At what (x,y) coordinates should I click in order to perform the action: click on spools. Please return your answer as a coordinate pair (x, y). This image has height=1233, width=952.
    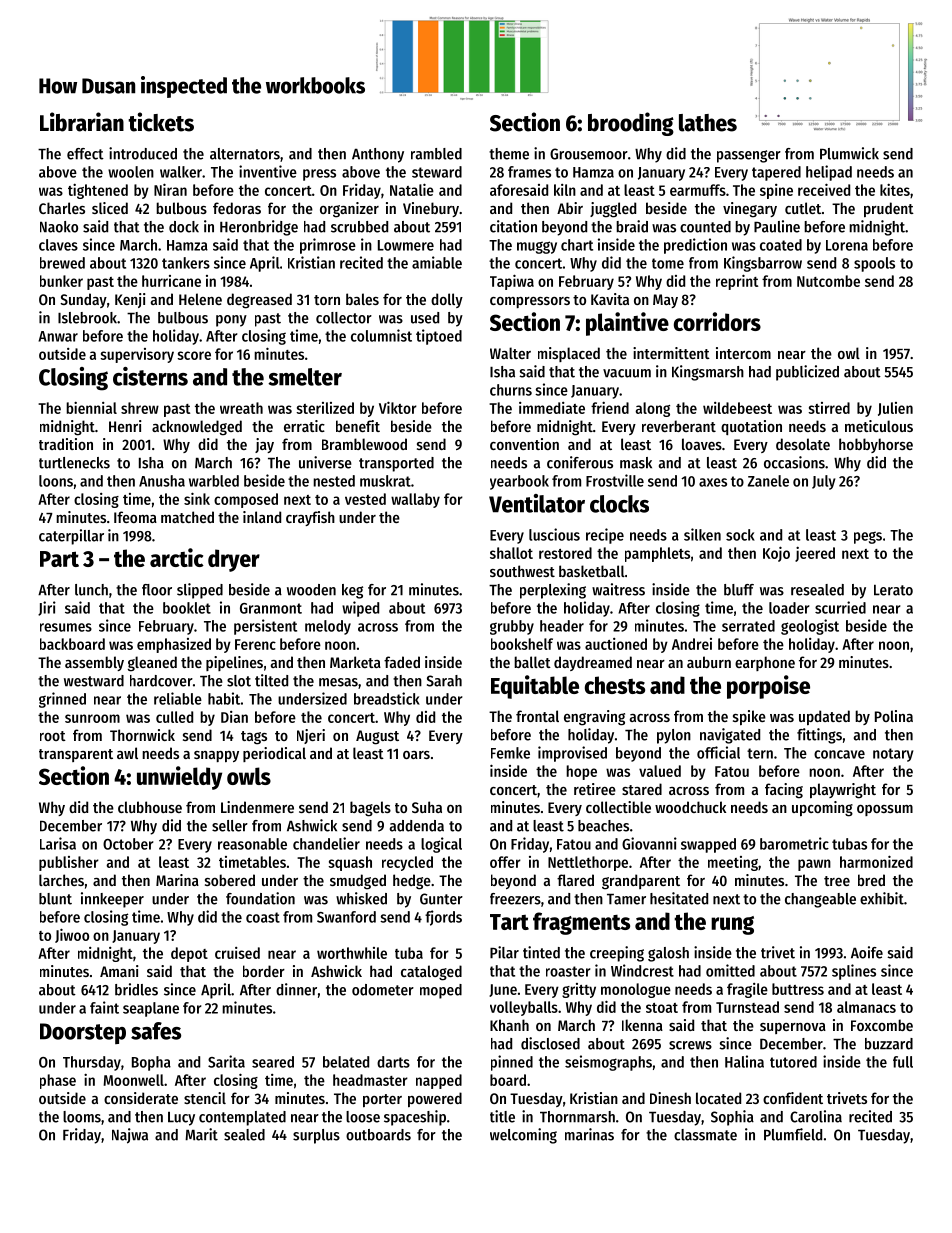
    Looking at the image, I should click on (874, 264).
